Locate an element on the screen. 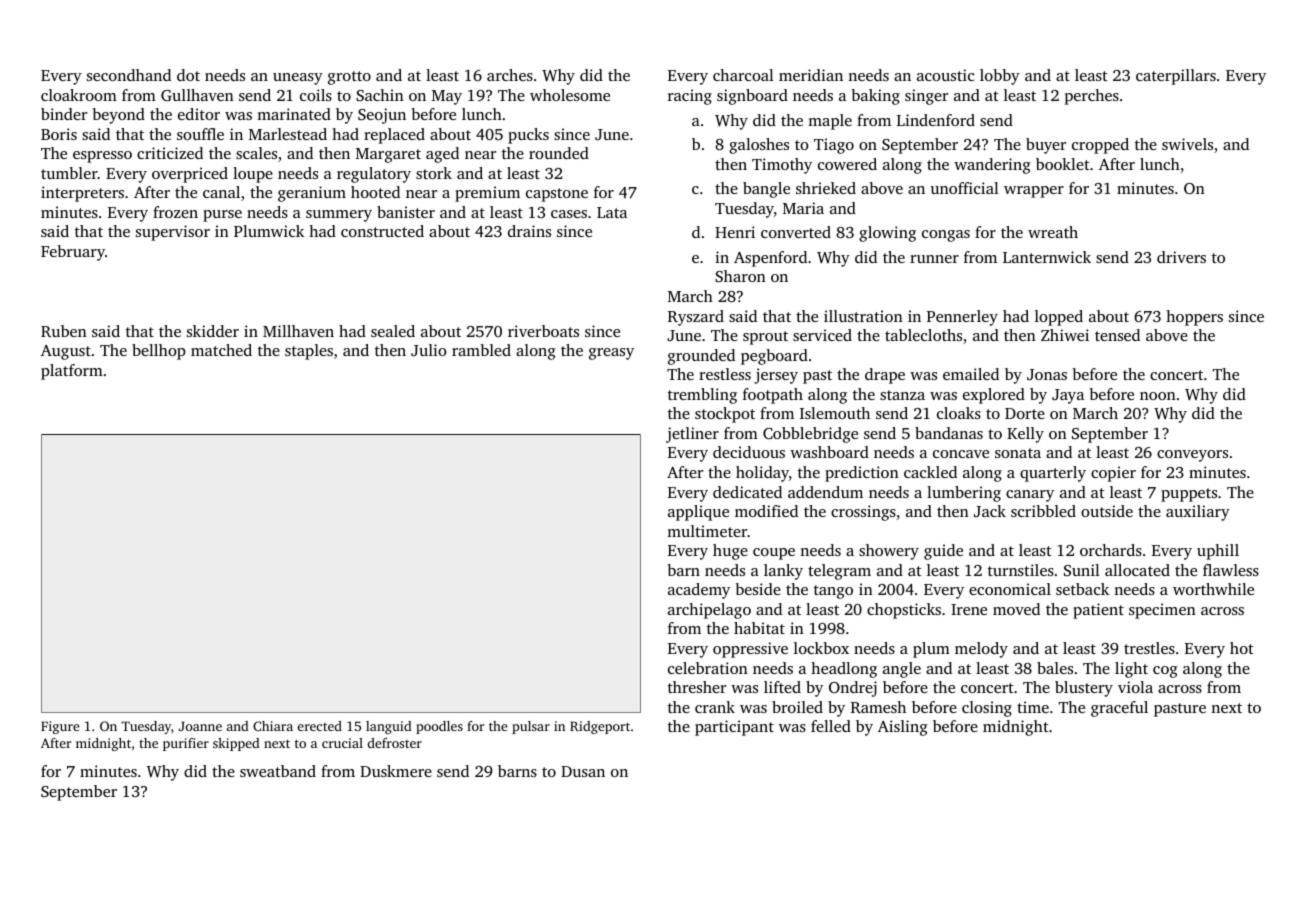 This screenshot has width=1308, height=924. buyer is located at coordinates (1046, 146).
